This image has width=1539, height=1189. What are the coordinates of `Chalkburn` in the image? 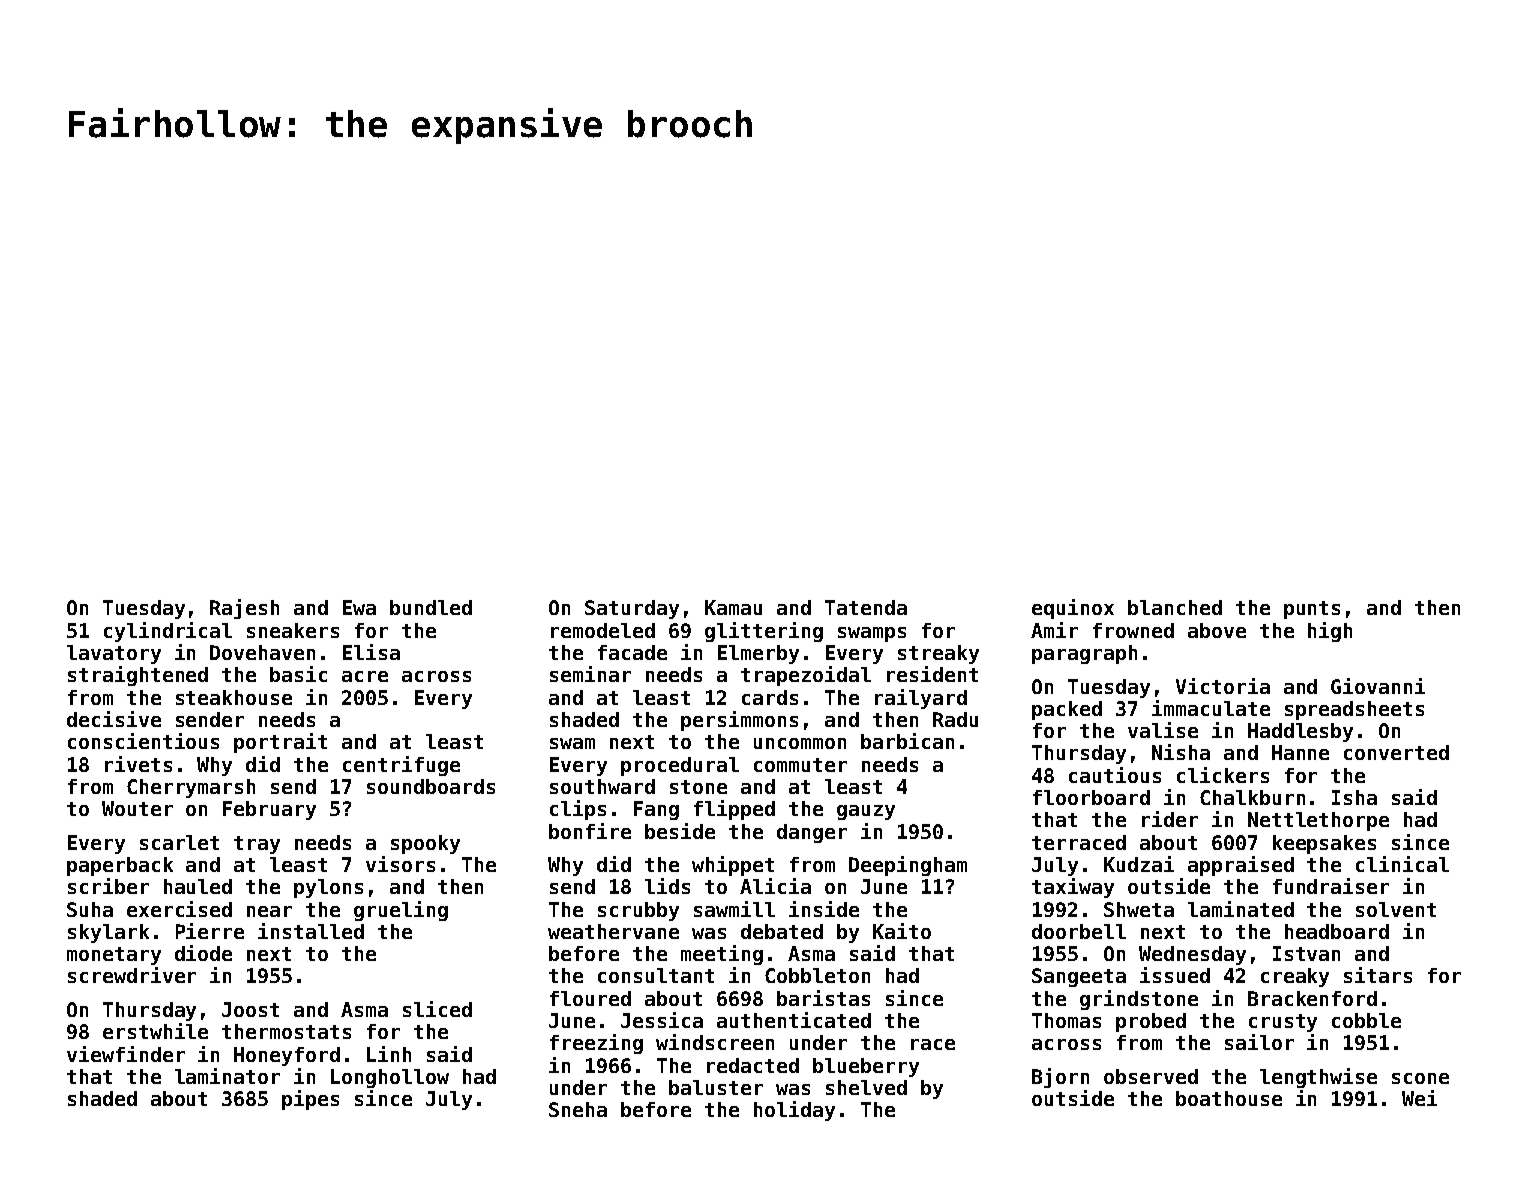 It's located at (1252, 797).
